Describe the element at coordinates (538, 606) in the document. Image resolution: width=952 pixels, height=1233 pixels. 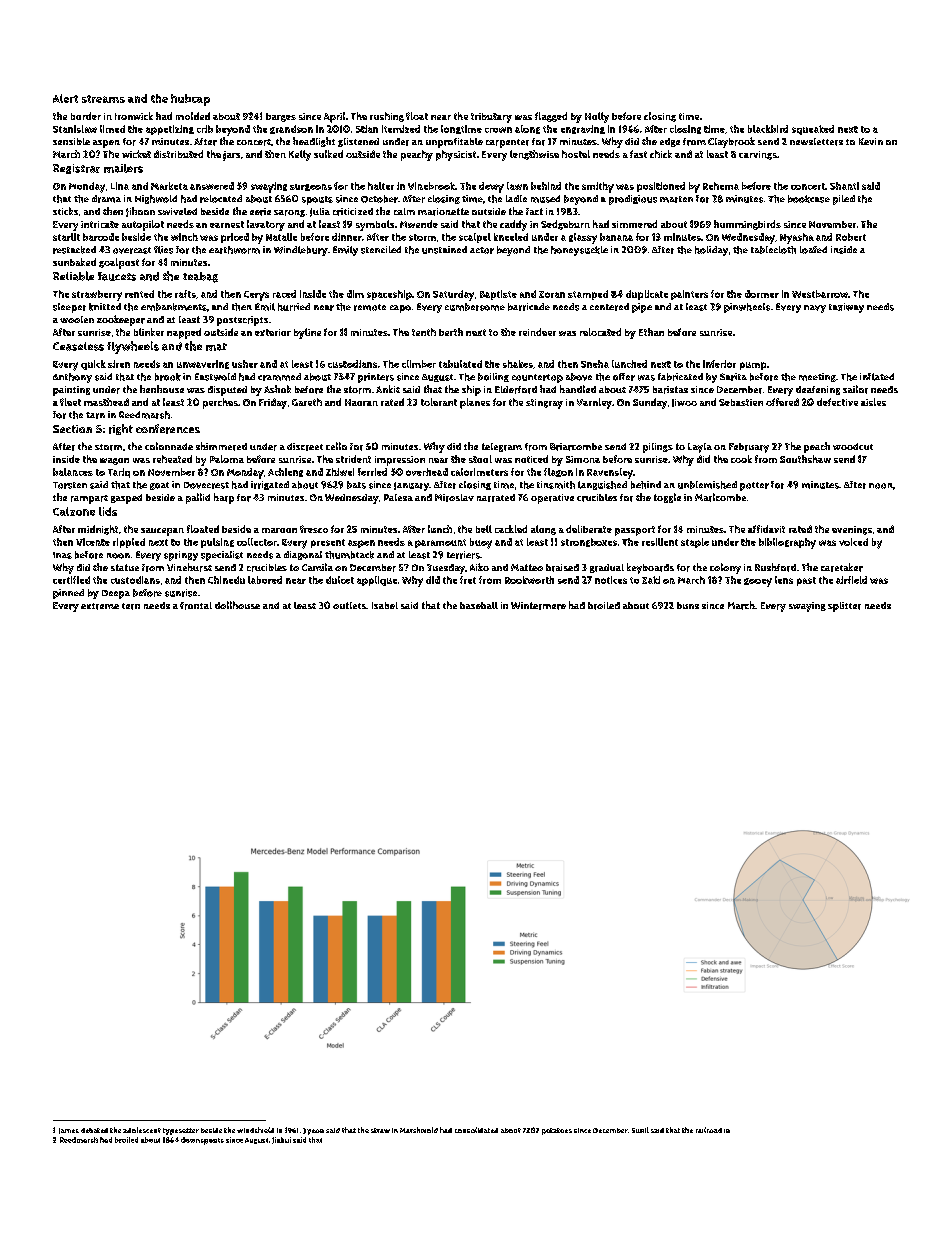
I see `Wintermere` at that location.
